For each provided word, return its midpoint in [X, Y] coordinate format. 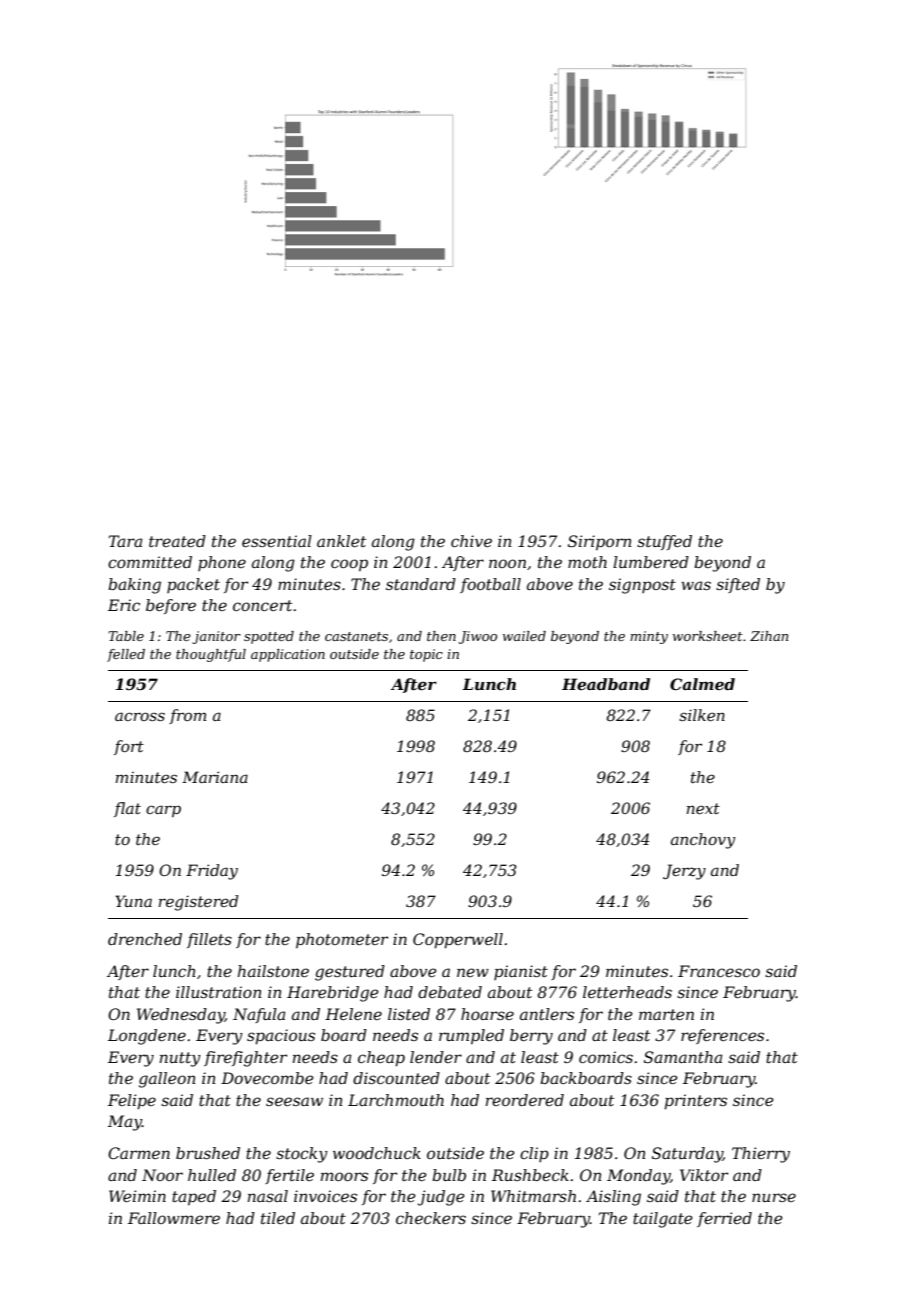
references [722, 1036]
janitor [216, 637]
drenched [145, 939]
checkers [431, 1218]
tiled [278, 1218]
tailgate [663, 1220]
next [703, 808]
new [473, 972]
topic [426, 655]
